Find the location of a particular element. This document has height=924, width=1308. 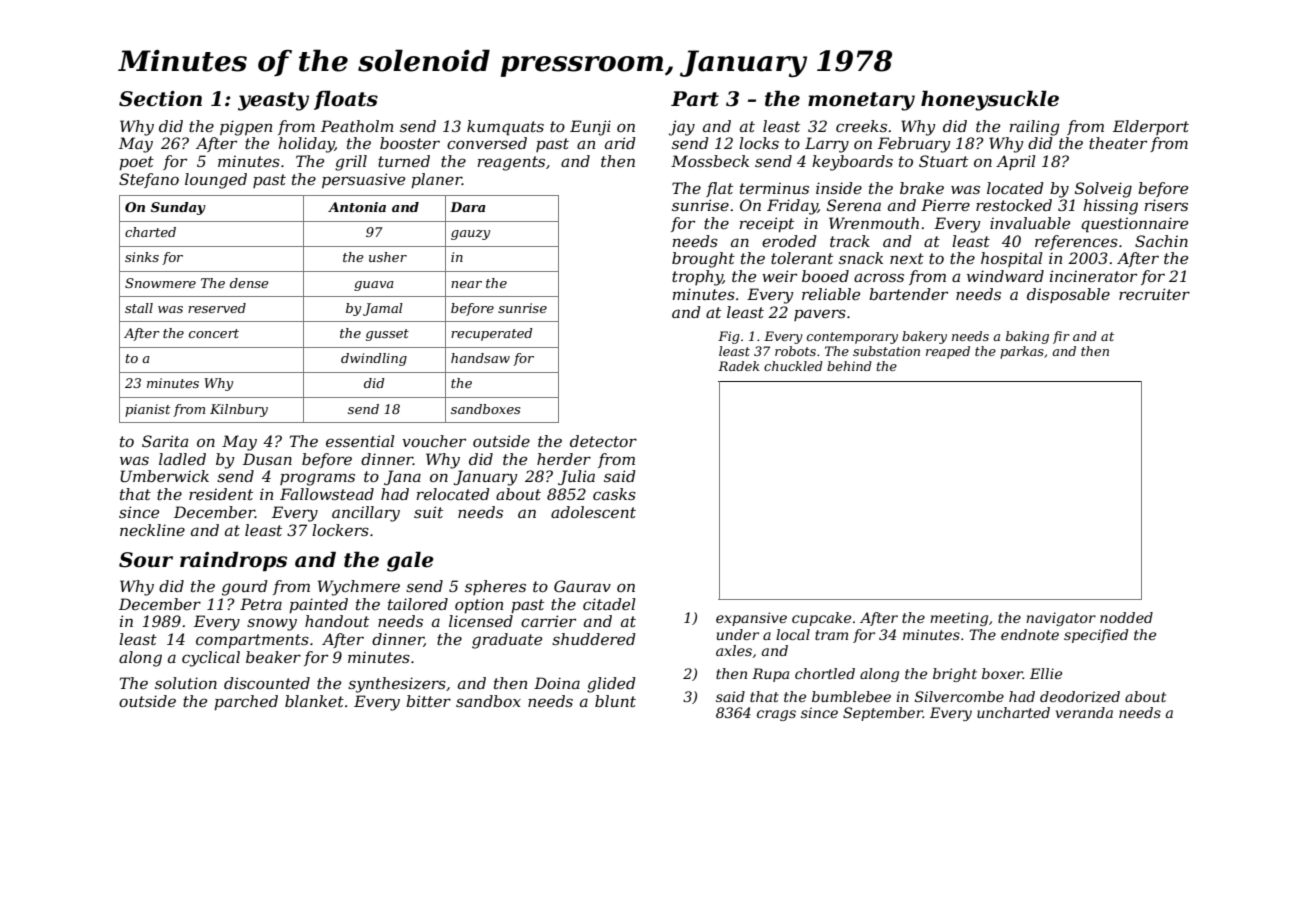

Dara is located at coordinates (467, 207).
